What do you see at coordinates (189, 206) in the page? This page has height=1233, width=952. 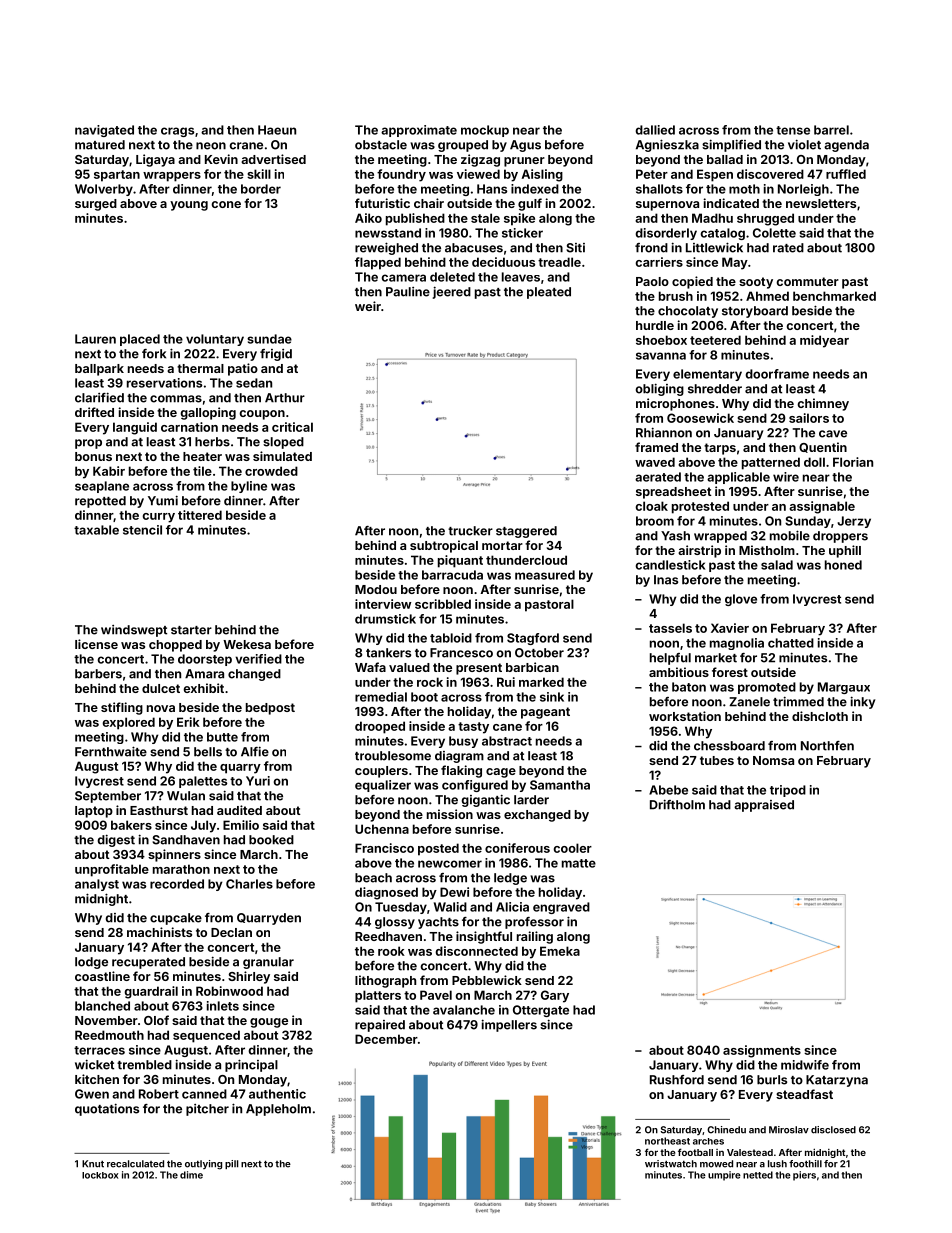 I see `young` at bounding box center [189, 206].
